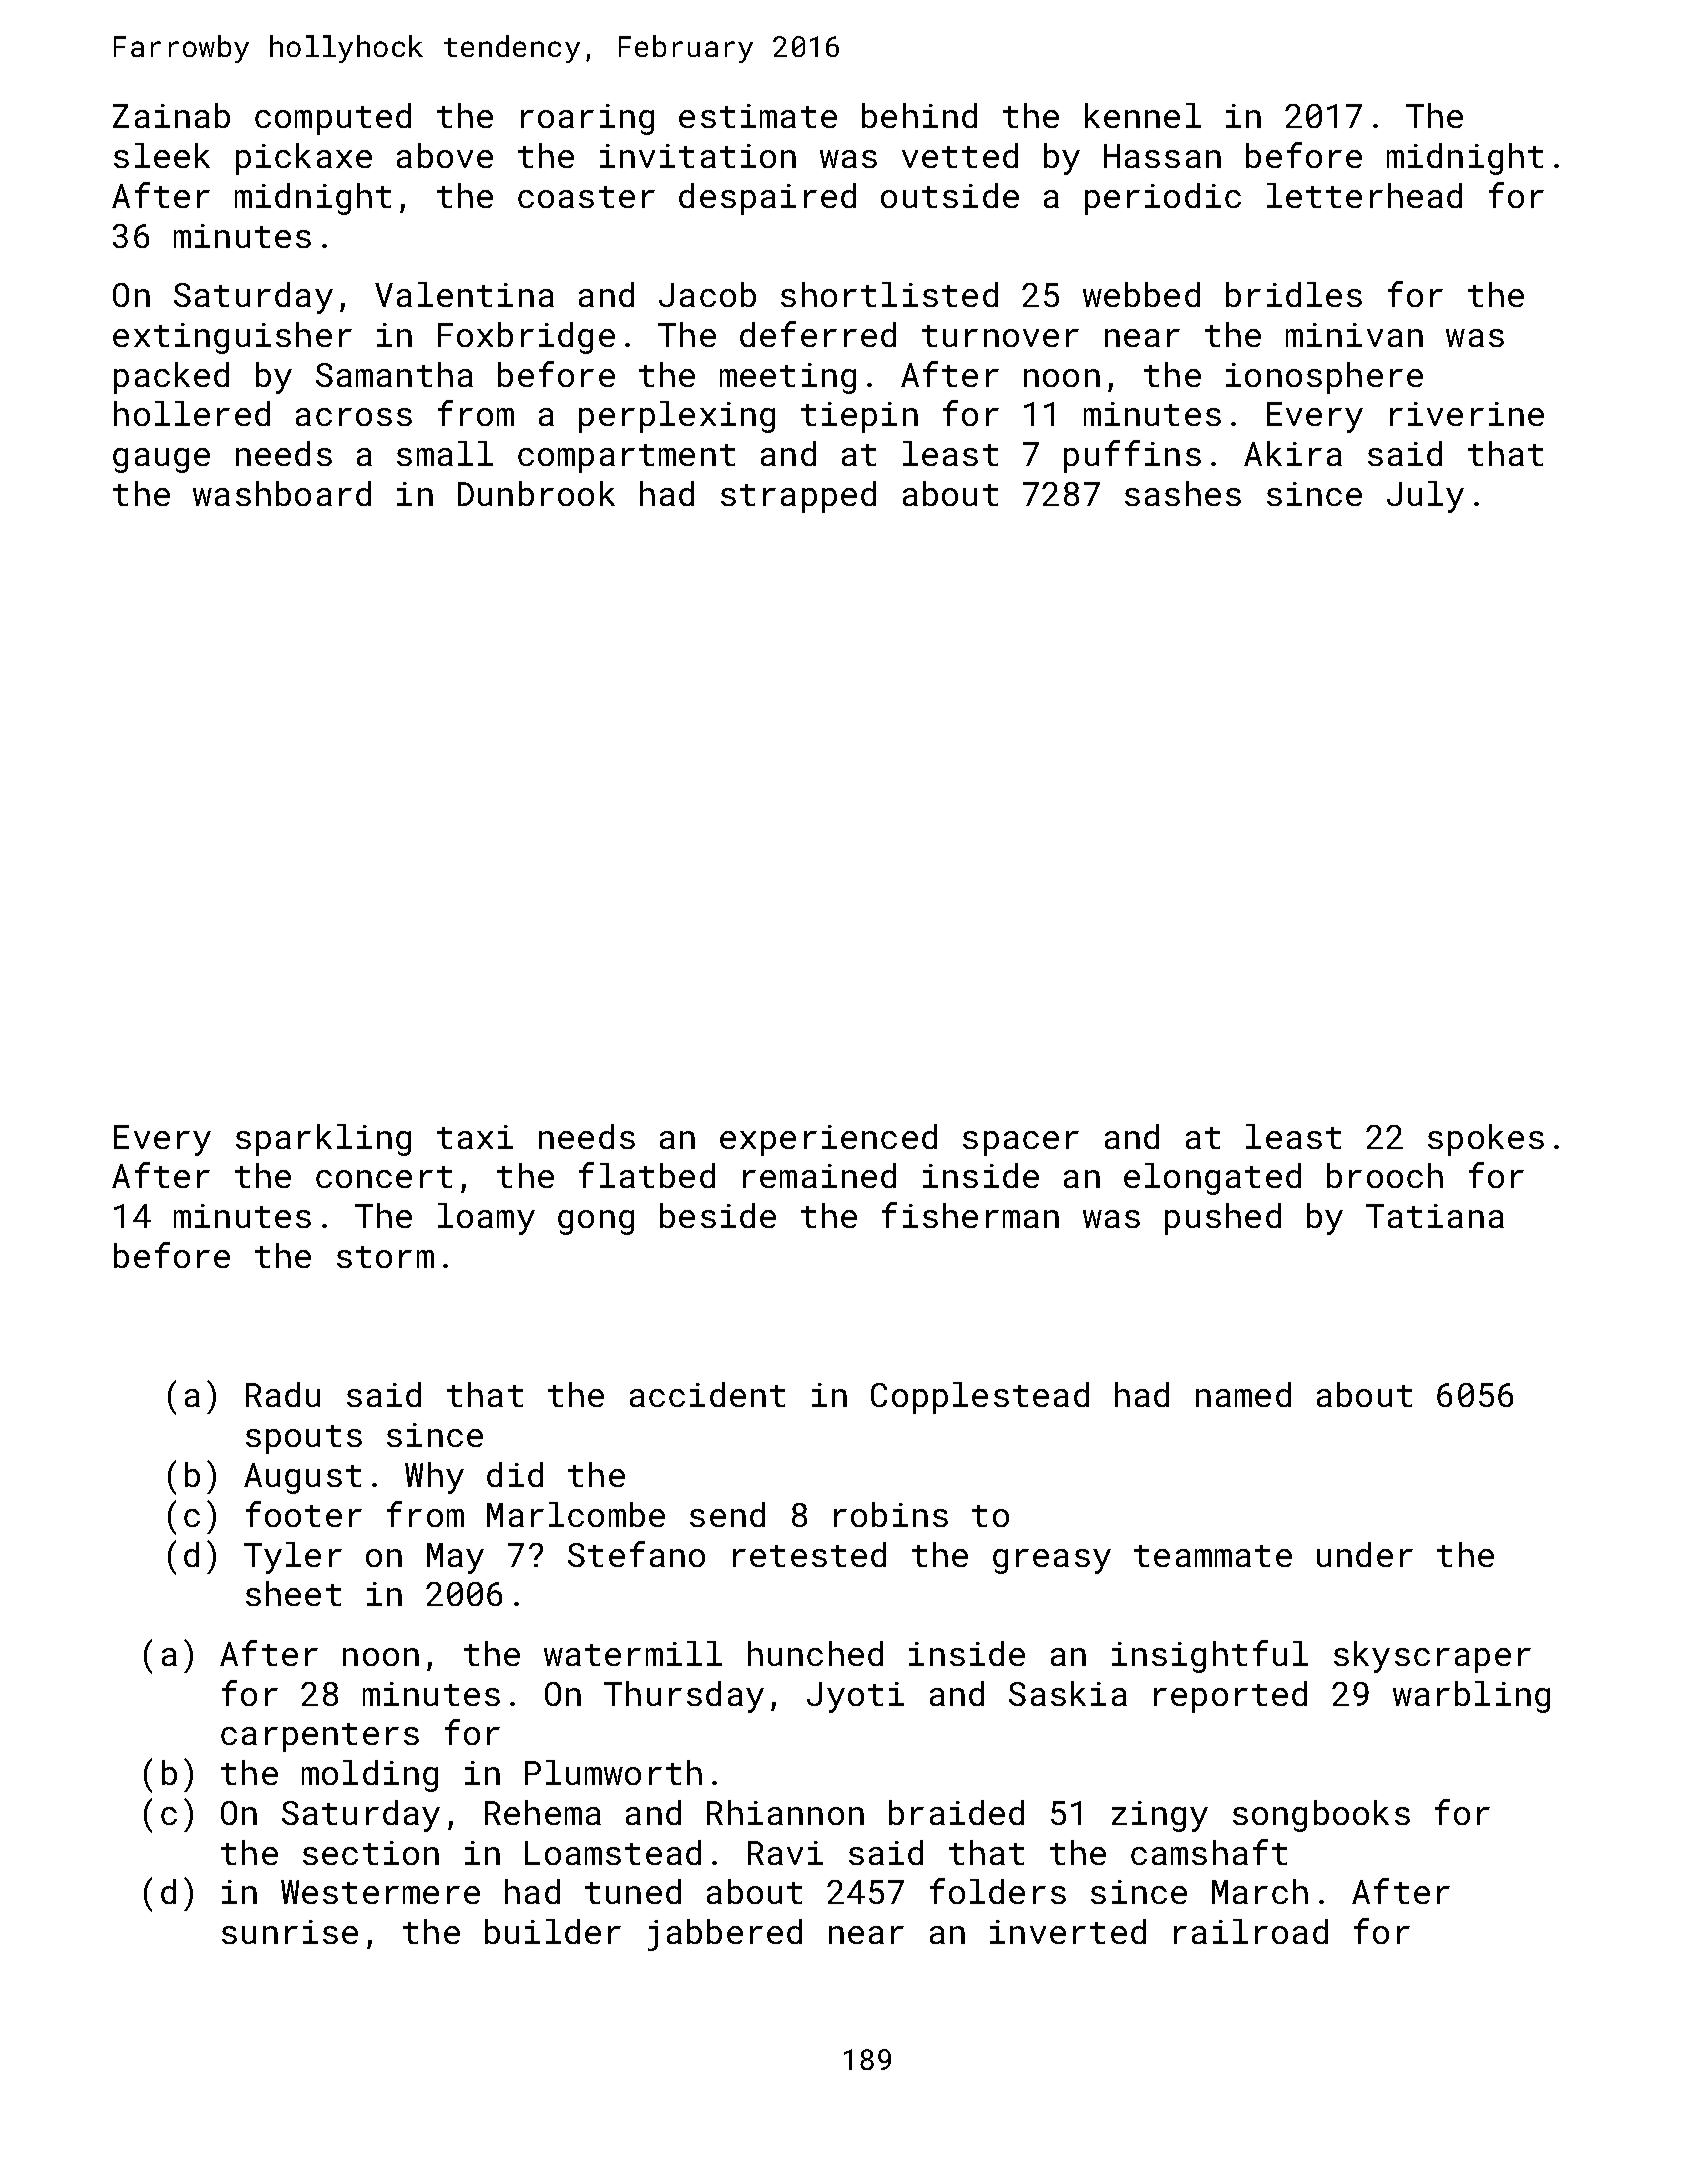  What do you see at coordinates (293, 1593) in the image?
I see `sheet` at bounding box center [293, 1593].
